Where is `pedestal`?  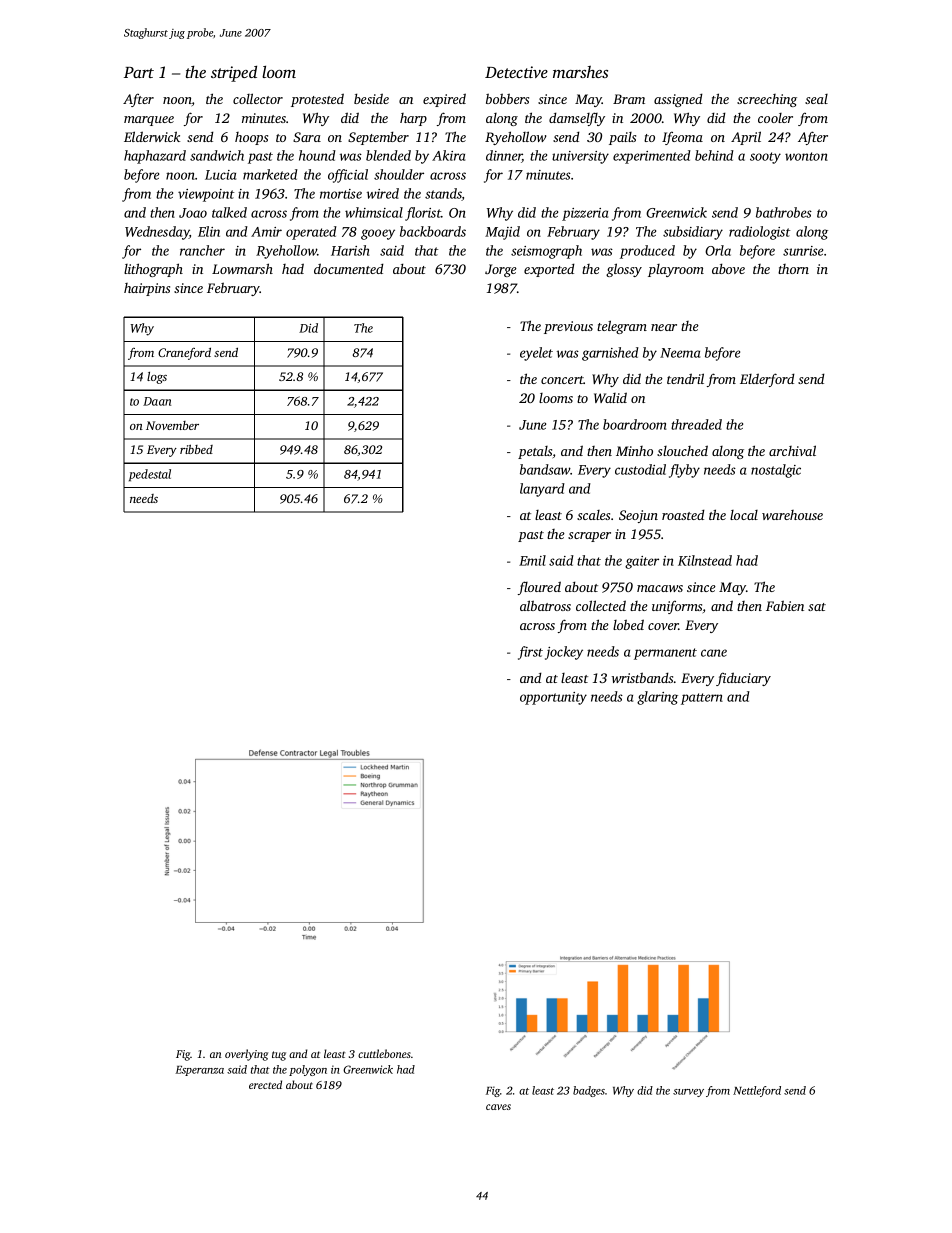 pedestal is located at coordinates (150, 475).
